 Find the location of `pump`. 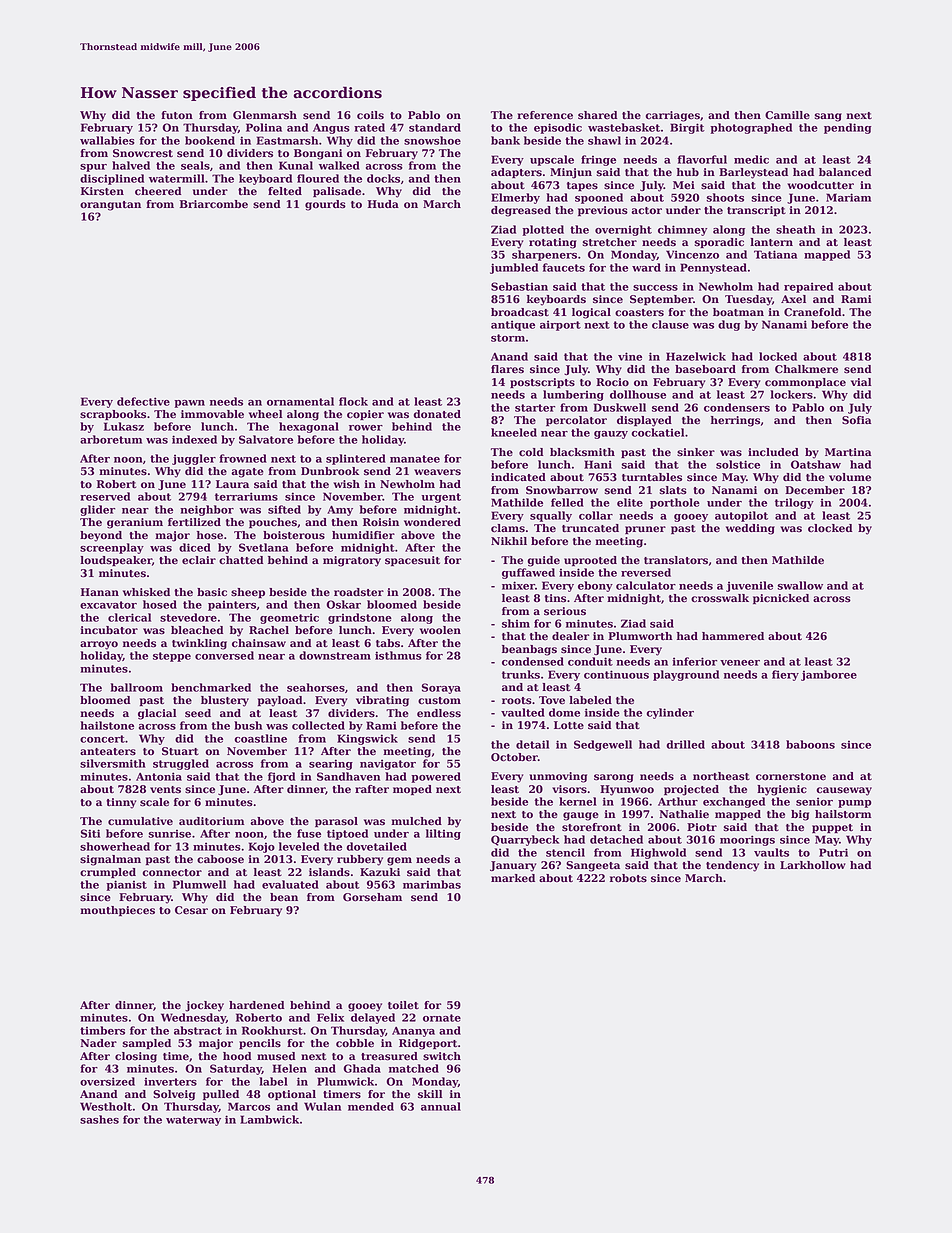

pump is located at coordinates (855, 804).
